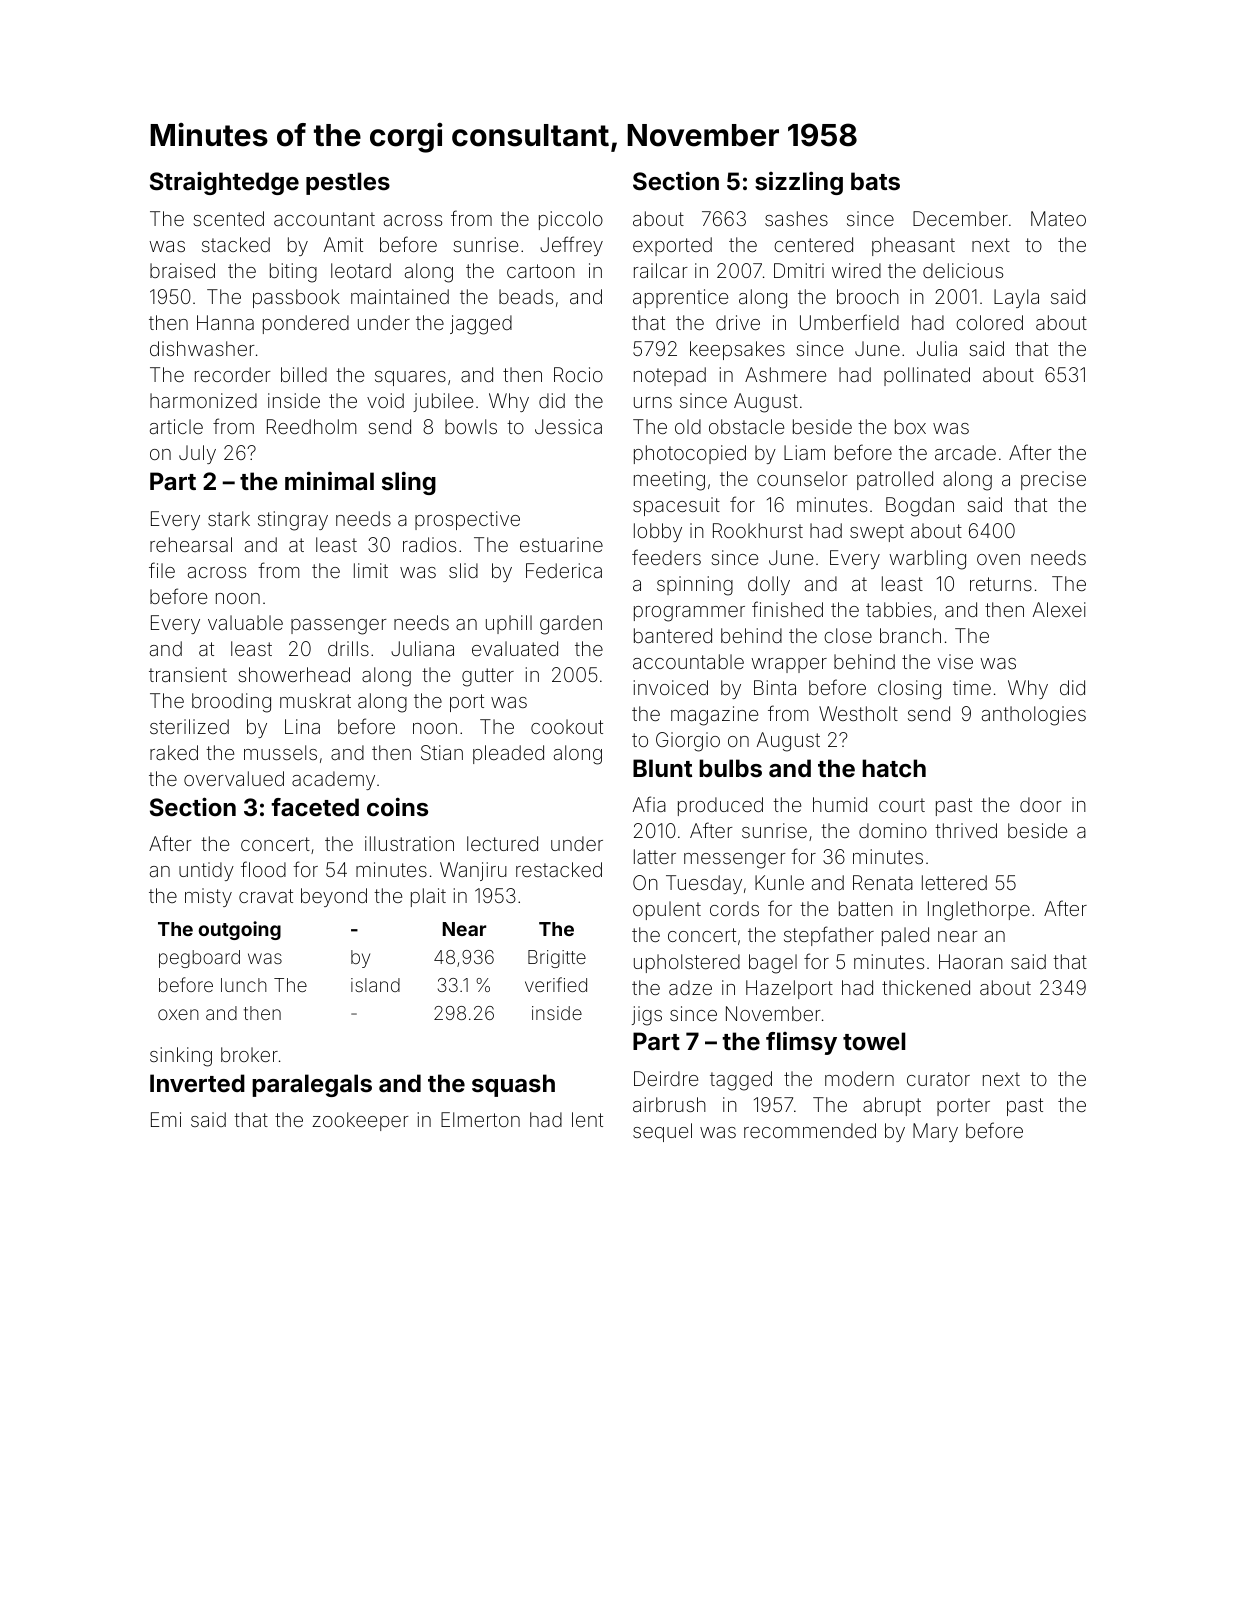 This screenshot has height=1600, width=1236. What do you see at coordinates (655, 856) in the screenshot?
I see `latter` at bounding box center [655, 856].
